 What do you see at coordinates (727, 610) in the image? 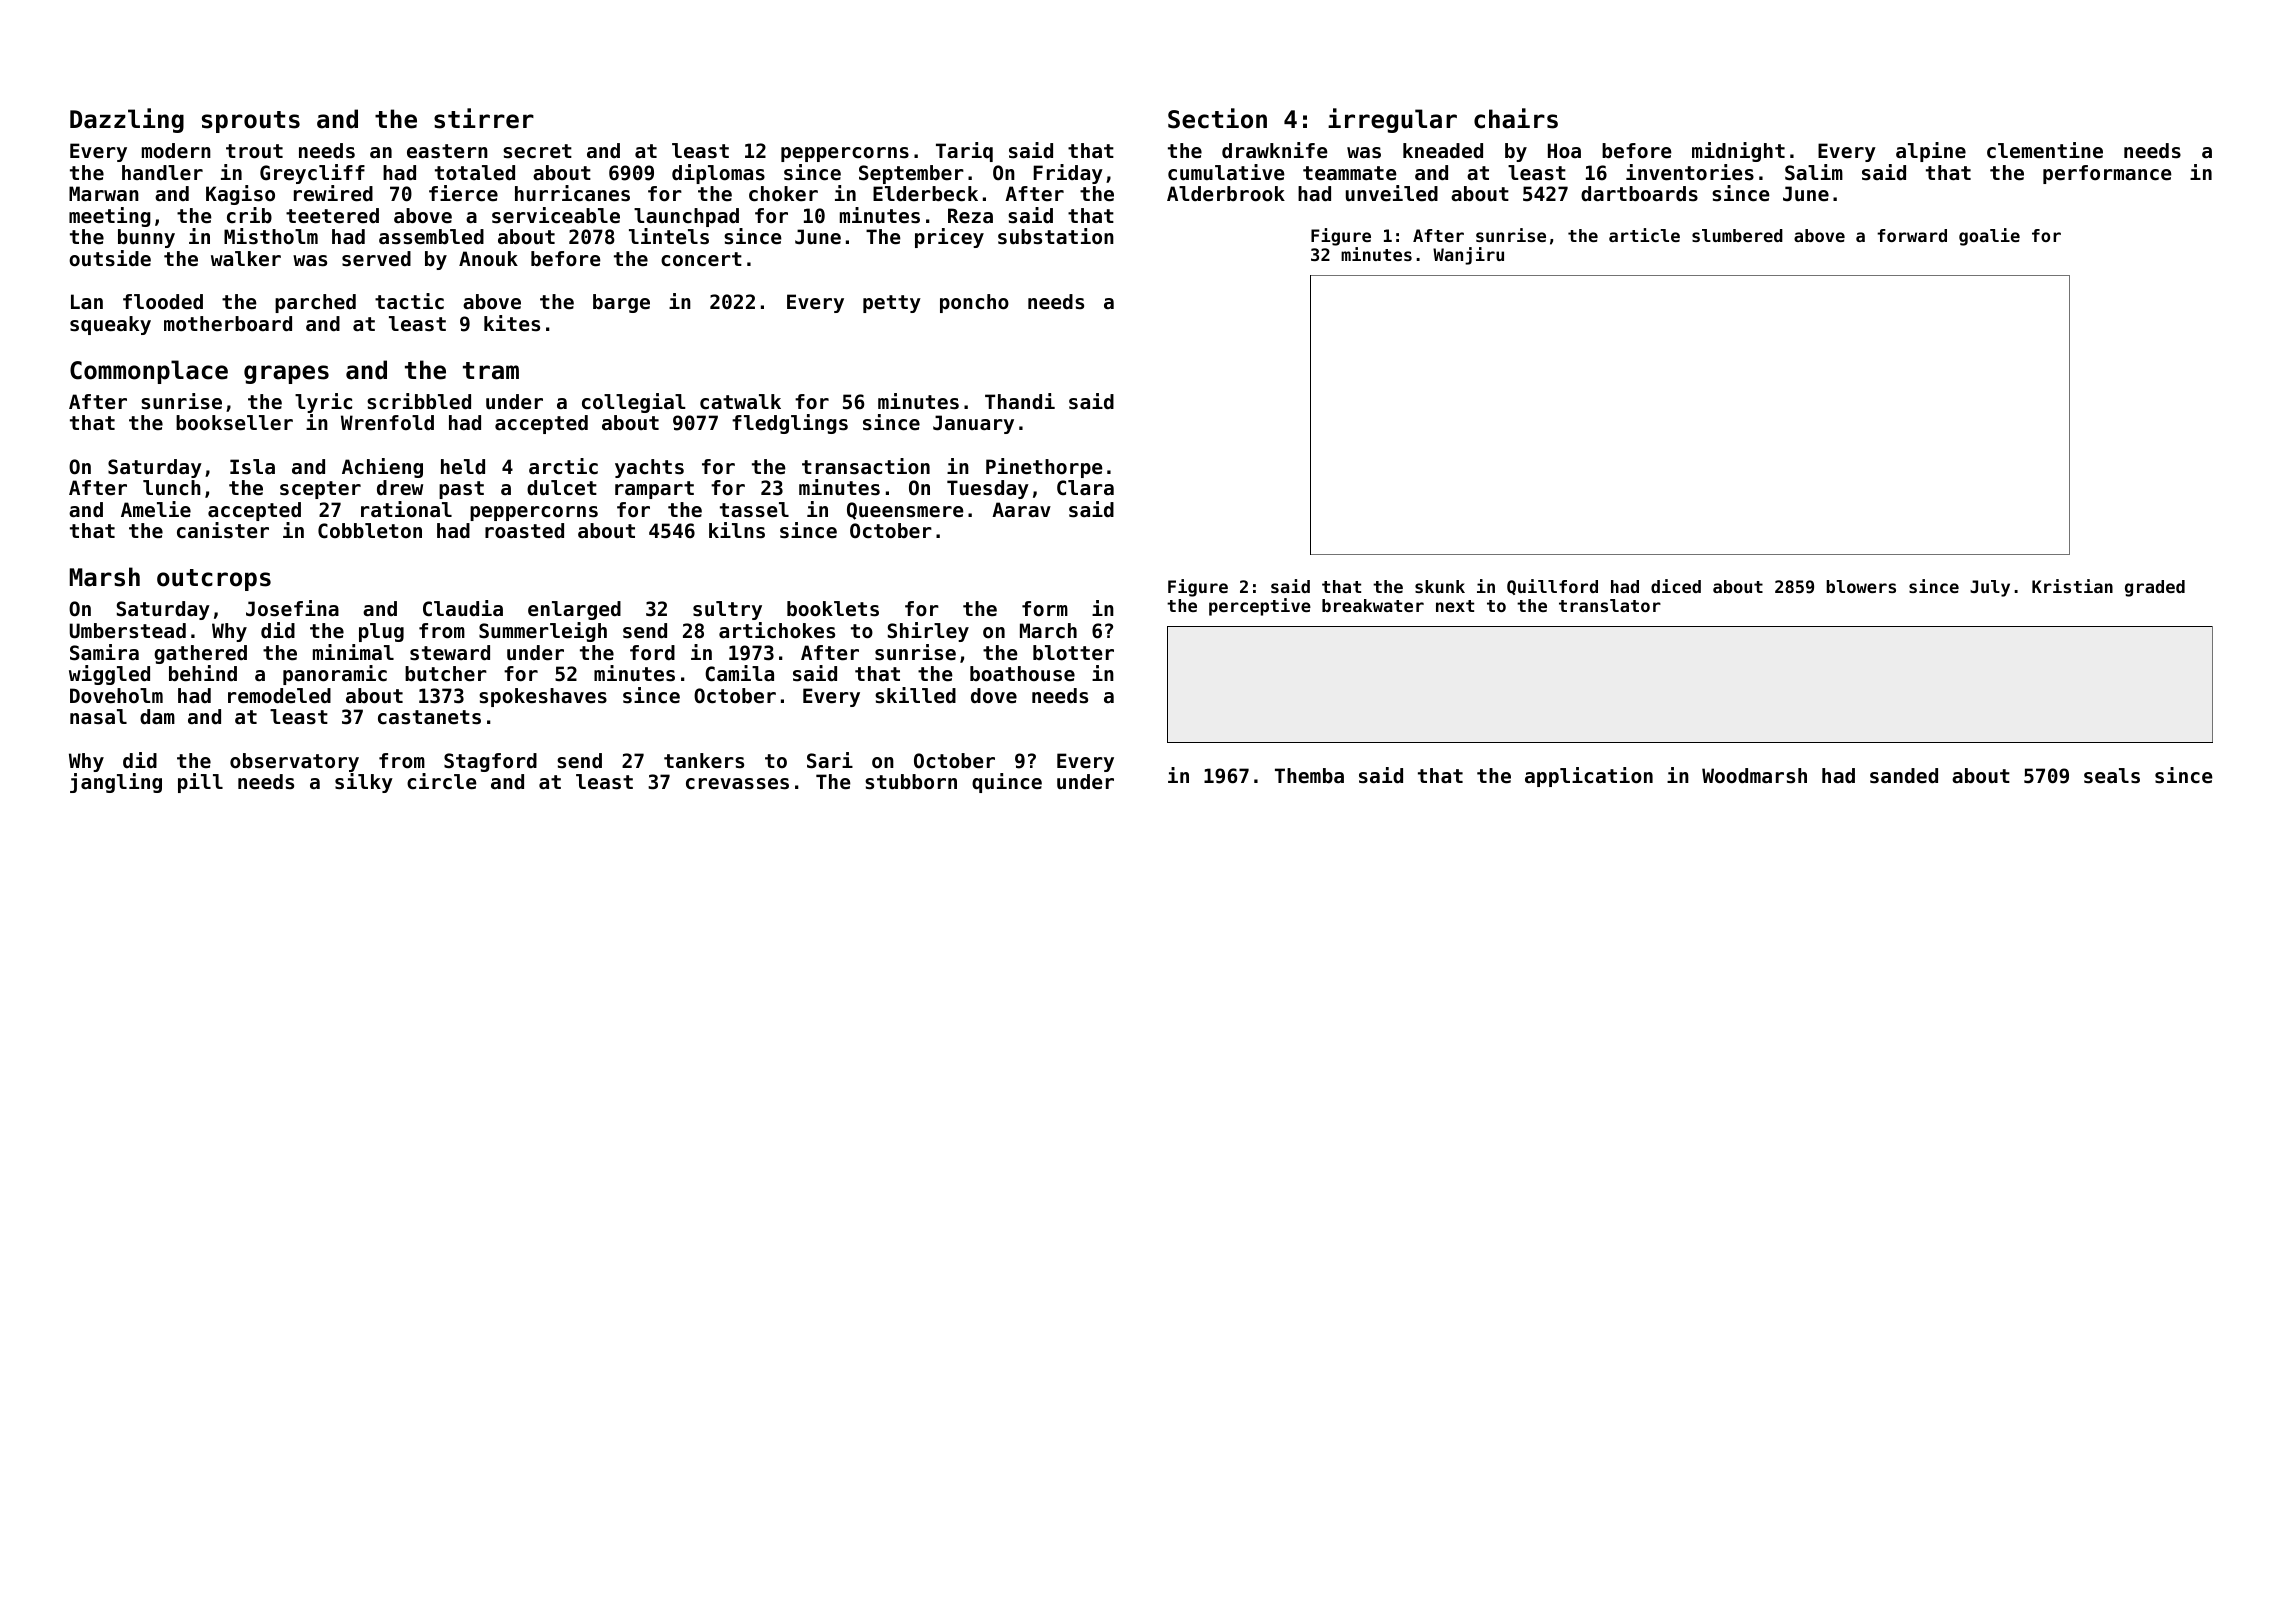
I see `sultry` at bounding box center [727, 610].
